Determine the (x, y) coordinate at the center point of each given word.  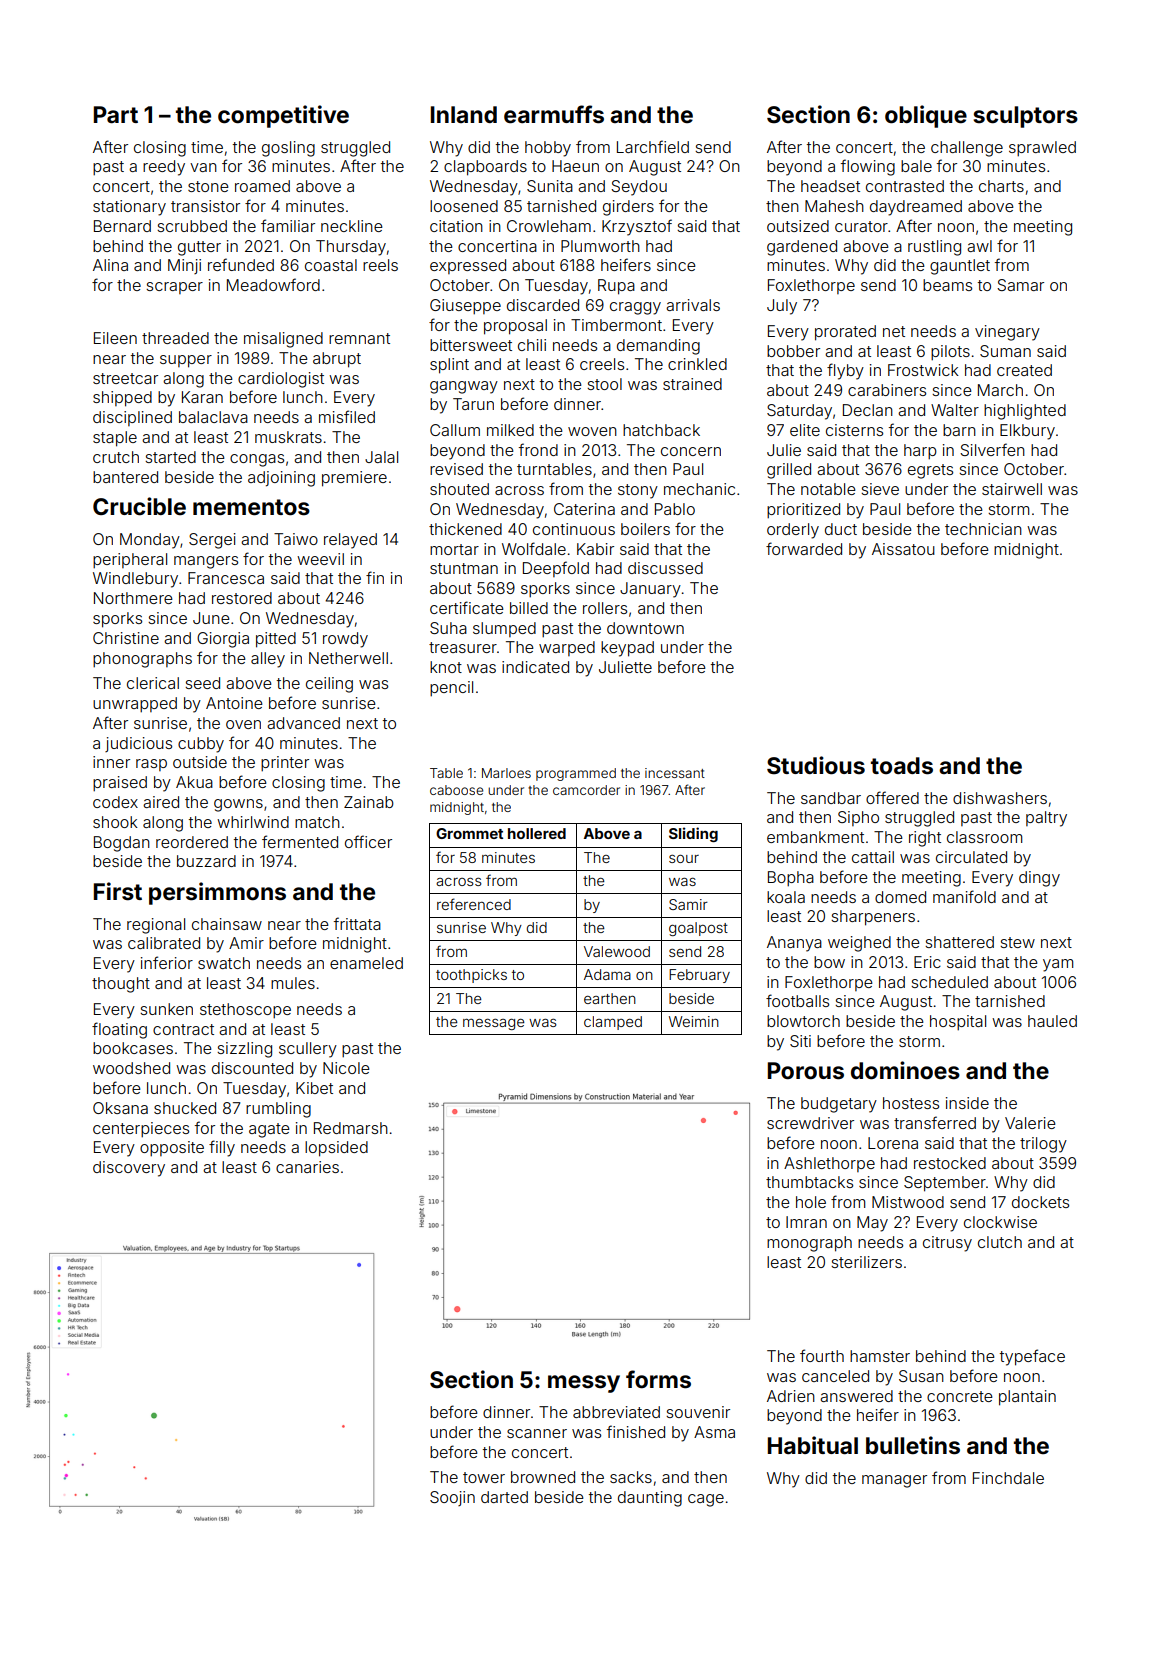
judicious (138, 744)
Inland (464, 114)
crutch (116, 457)
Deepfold (556, 569)
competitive (283, 116)
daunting (650, 1499)
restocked (950, 1163)
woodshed (131, 1068)
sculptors (1025, 117)
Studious (816, 765)
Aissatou (903, 549)
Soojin (452, 1498)
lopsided (336, 1149)
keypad (627, 649)
